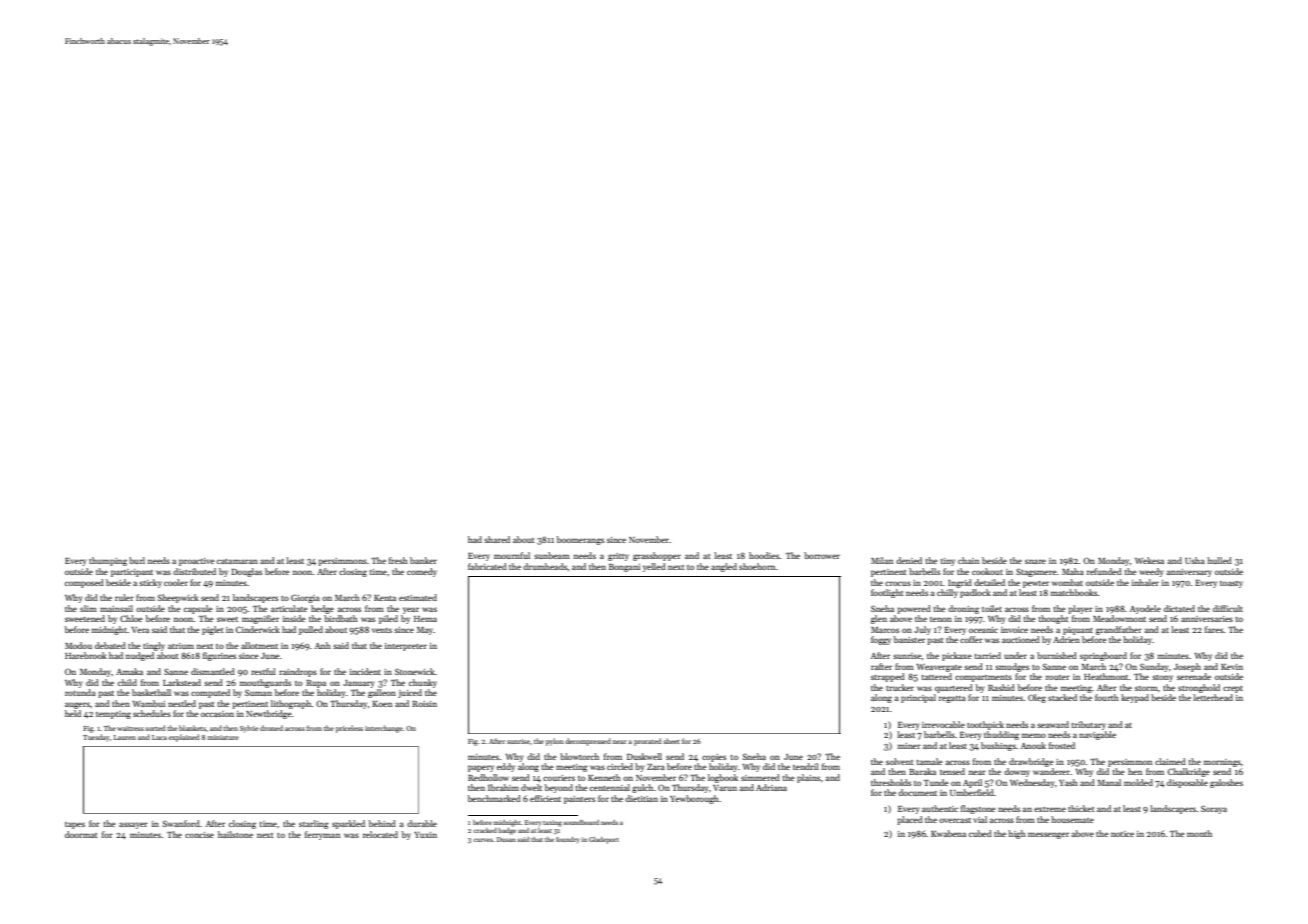 This document has width=1308, height=924. Describe the element at coordinates (580, 540) in the document. I see `boomerangs` at that location.
